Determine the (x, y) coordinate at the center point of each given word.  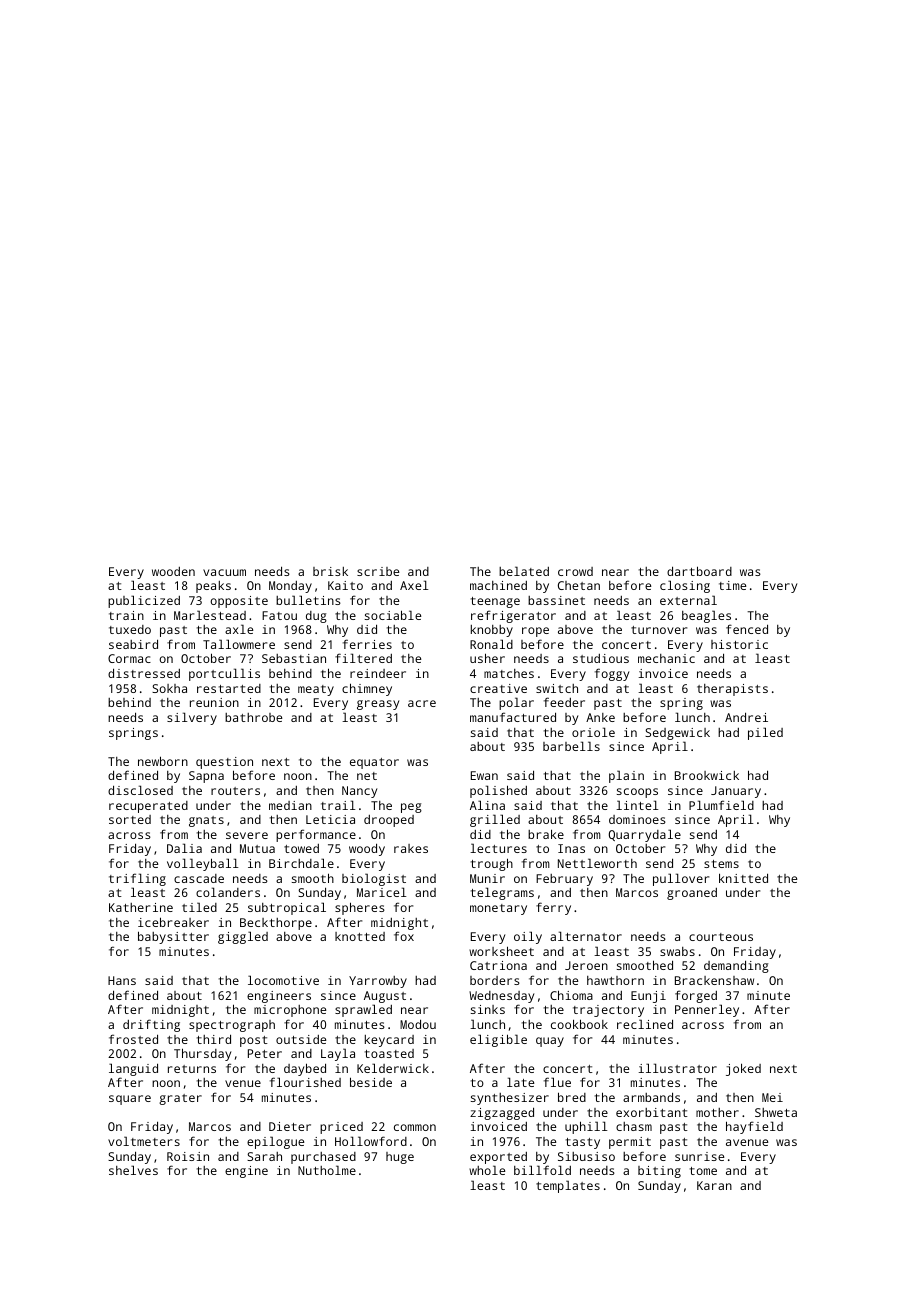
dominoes (637, 819)
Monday (290, 587)
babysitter (173, 937)
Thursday (202, 1054)
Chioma (571, 995)
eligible (498, 1040)
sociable (393, 615)
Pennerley (707, 1010)
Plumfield (721, 805)
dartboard (699, 571)
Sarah (264, 1156)
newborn (163, 761)
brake (546, 834)
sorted (130, 819)
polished (498, 791)
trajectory (608, 1011)
